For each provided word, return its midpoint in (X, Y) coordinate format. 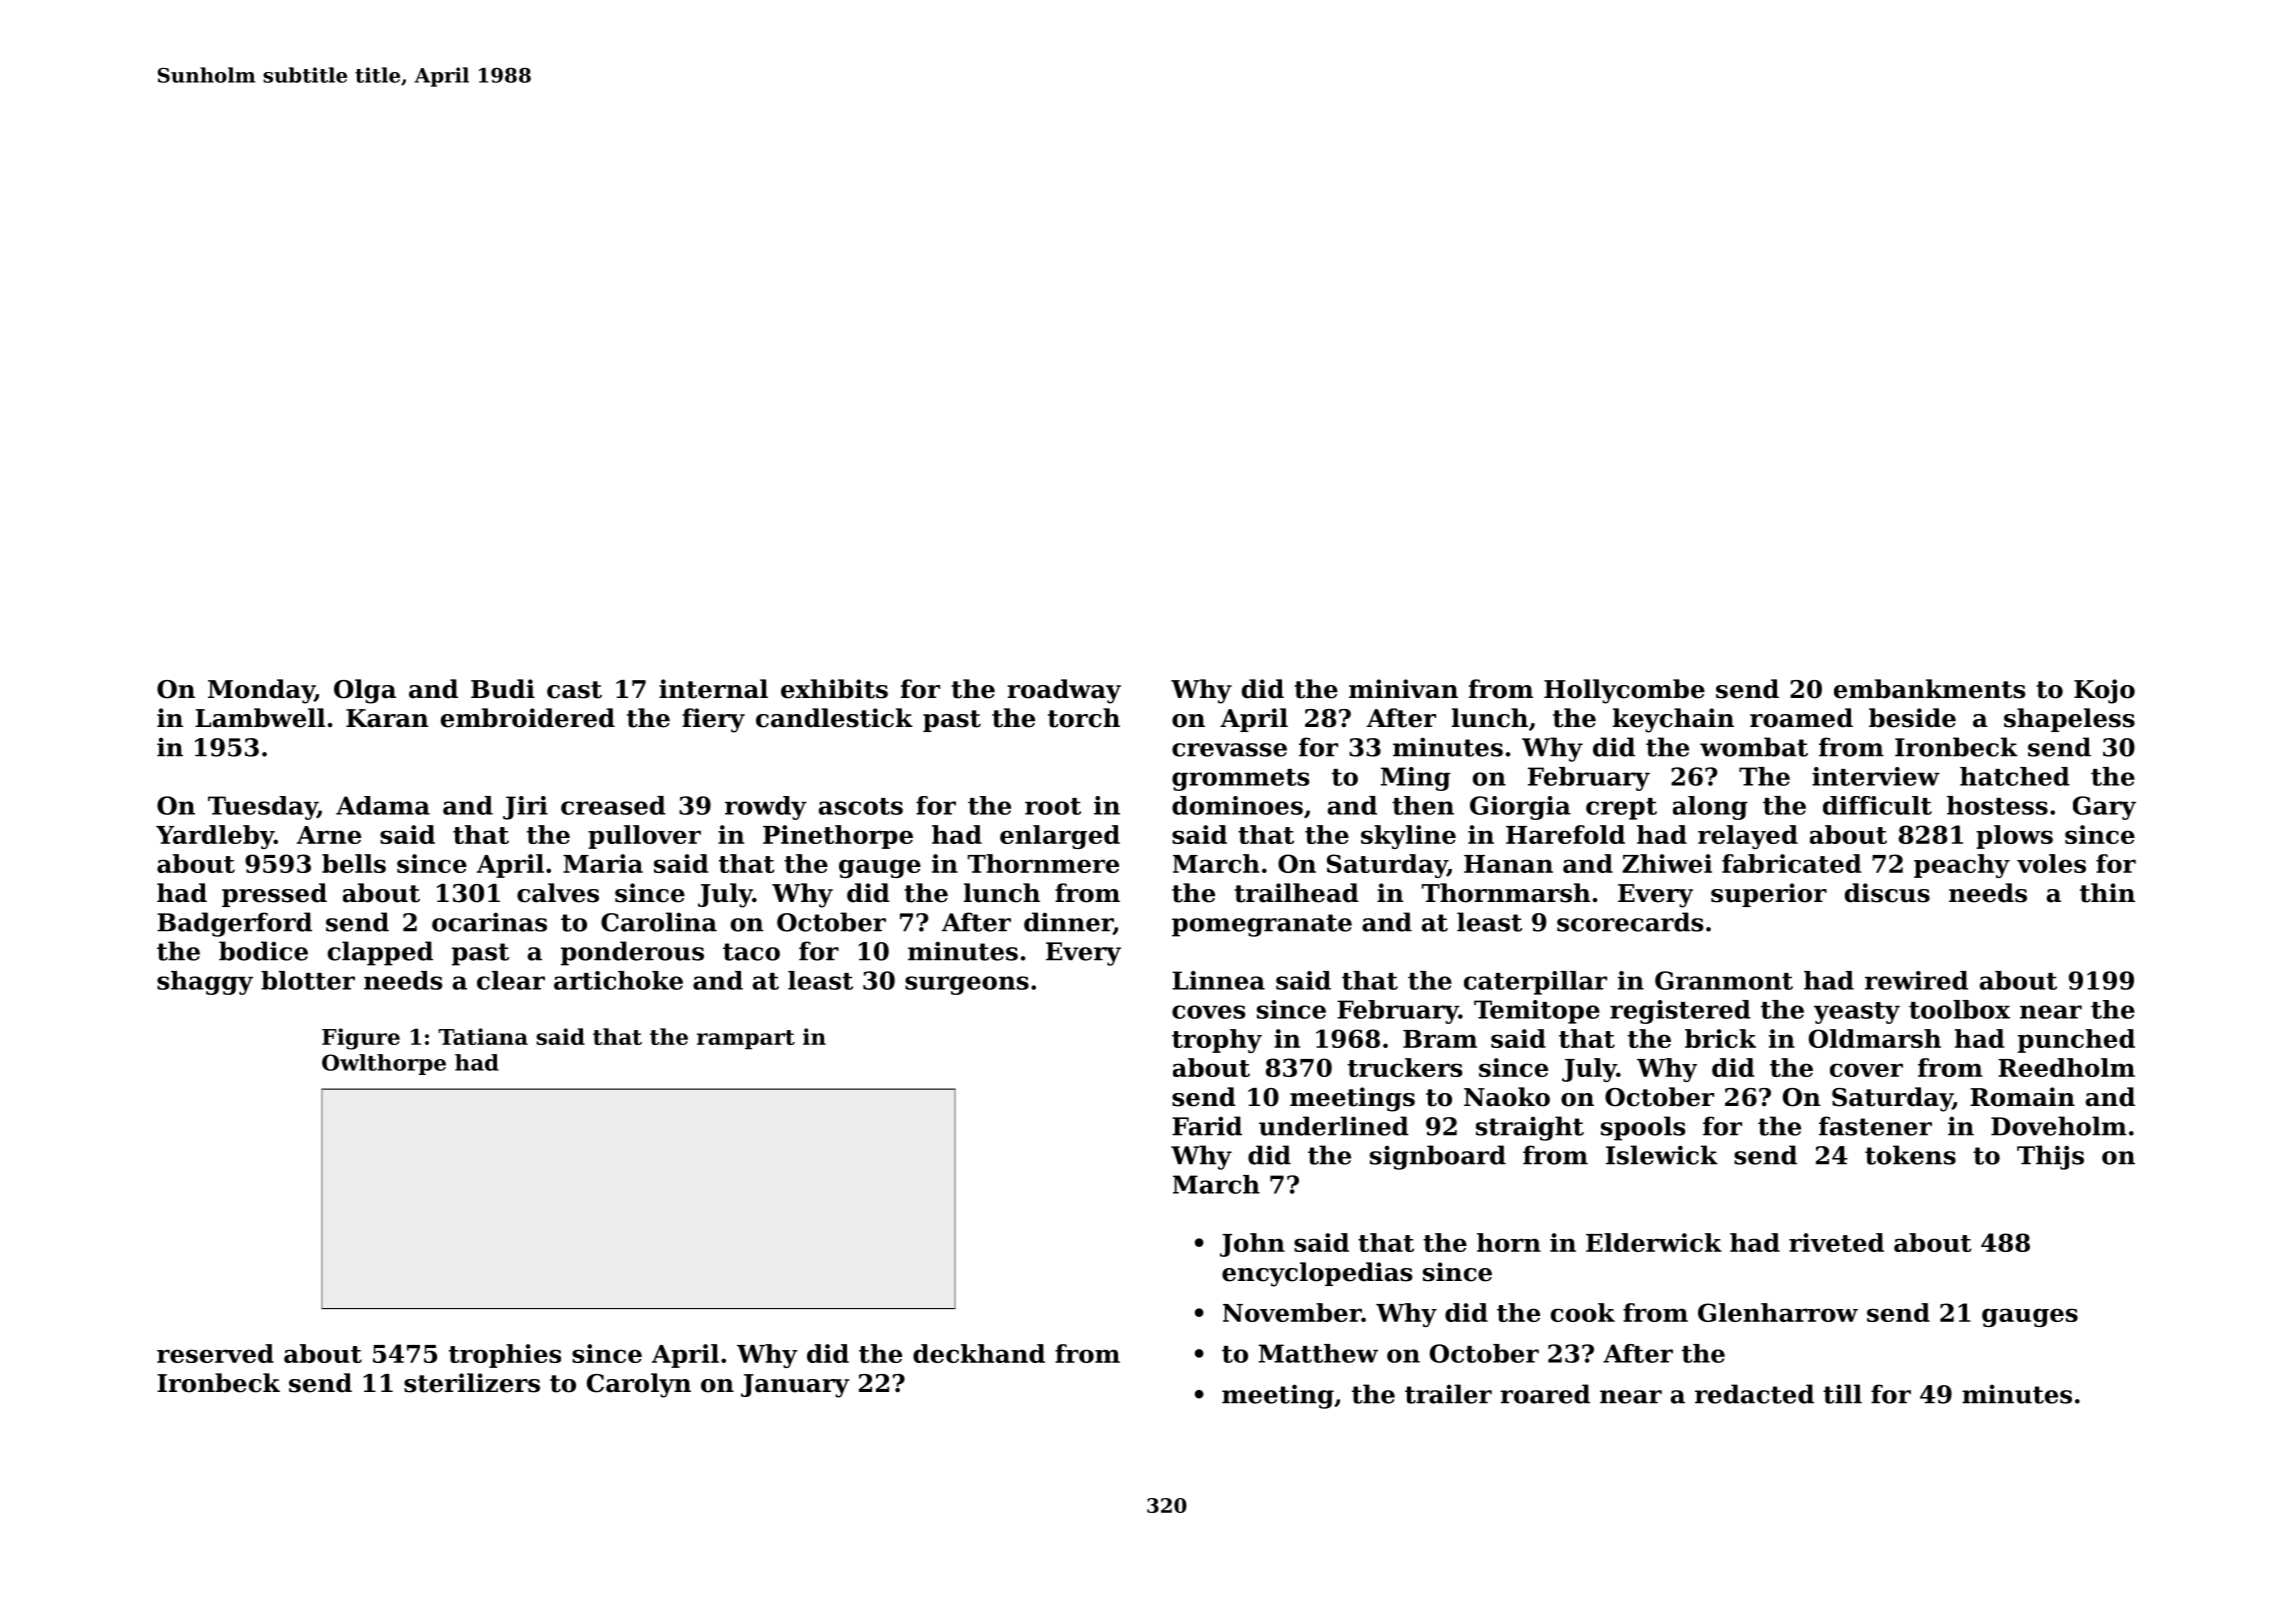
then (1423, 805)
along (1710, 808)
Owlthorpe (384, 1064)
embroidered (528, 718)
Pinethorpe (838, 837)
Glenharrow (1778, 1312)
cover (1866, 1070)
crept (1621, 809)
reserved (215, 1353)
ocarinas (489, 922)
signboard (1438, 1157)
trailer (1448, 1394)
